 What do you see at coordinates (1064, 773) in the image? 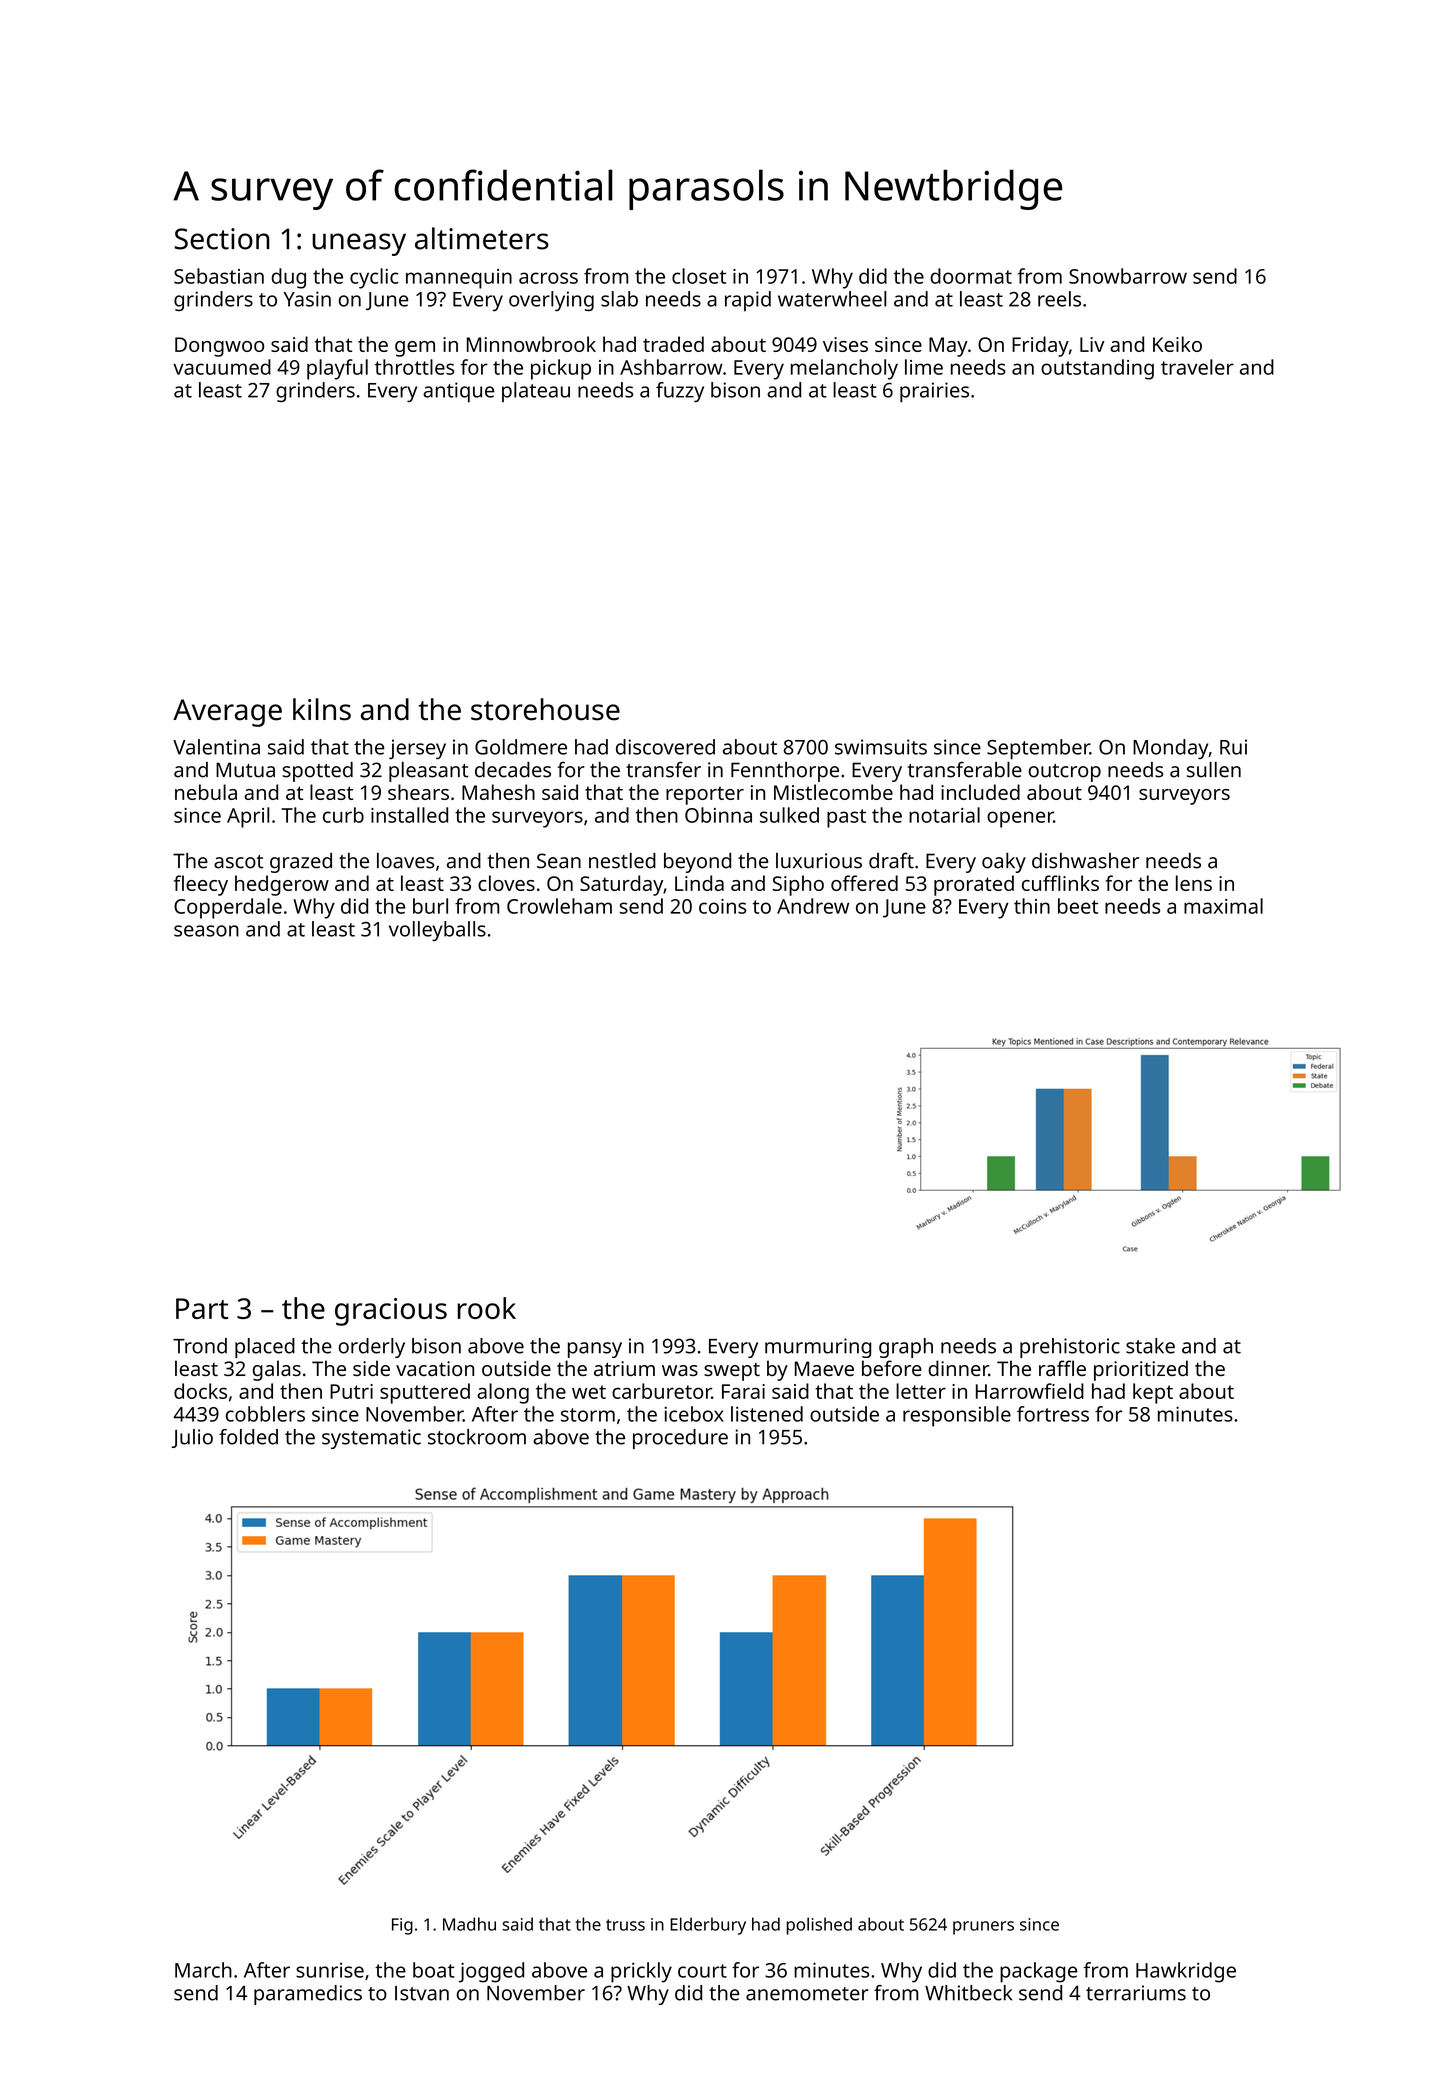
I see `outcrop` at bounding box center [1064, 773].
